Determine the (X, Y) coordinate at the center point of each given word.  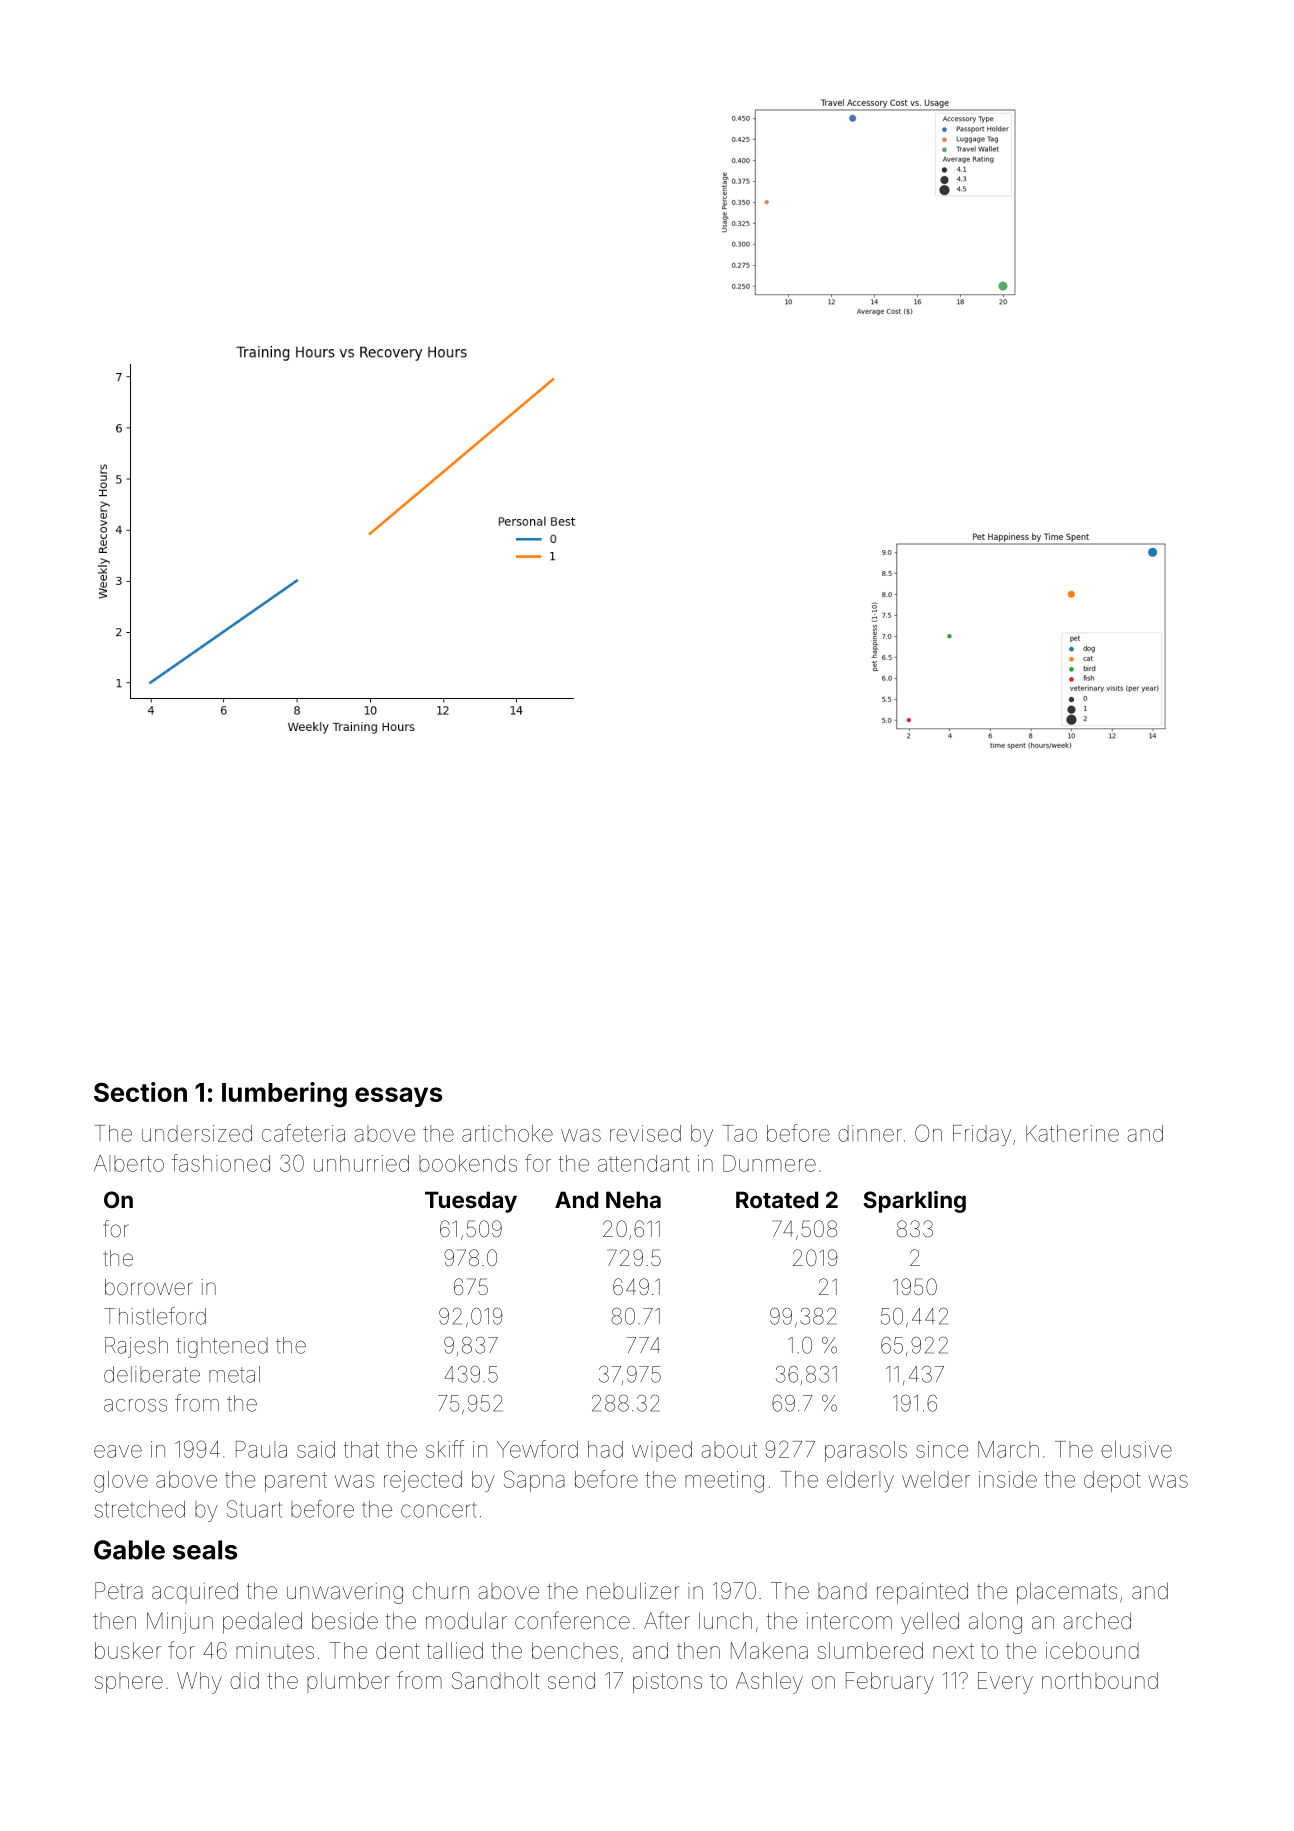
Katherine (1072, 1133)
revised (645, 1133)
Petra (119, 1591)
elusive (1136, 1449)
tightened (222, 1347)
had (605, 1449)
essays (398, 1097)
